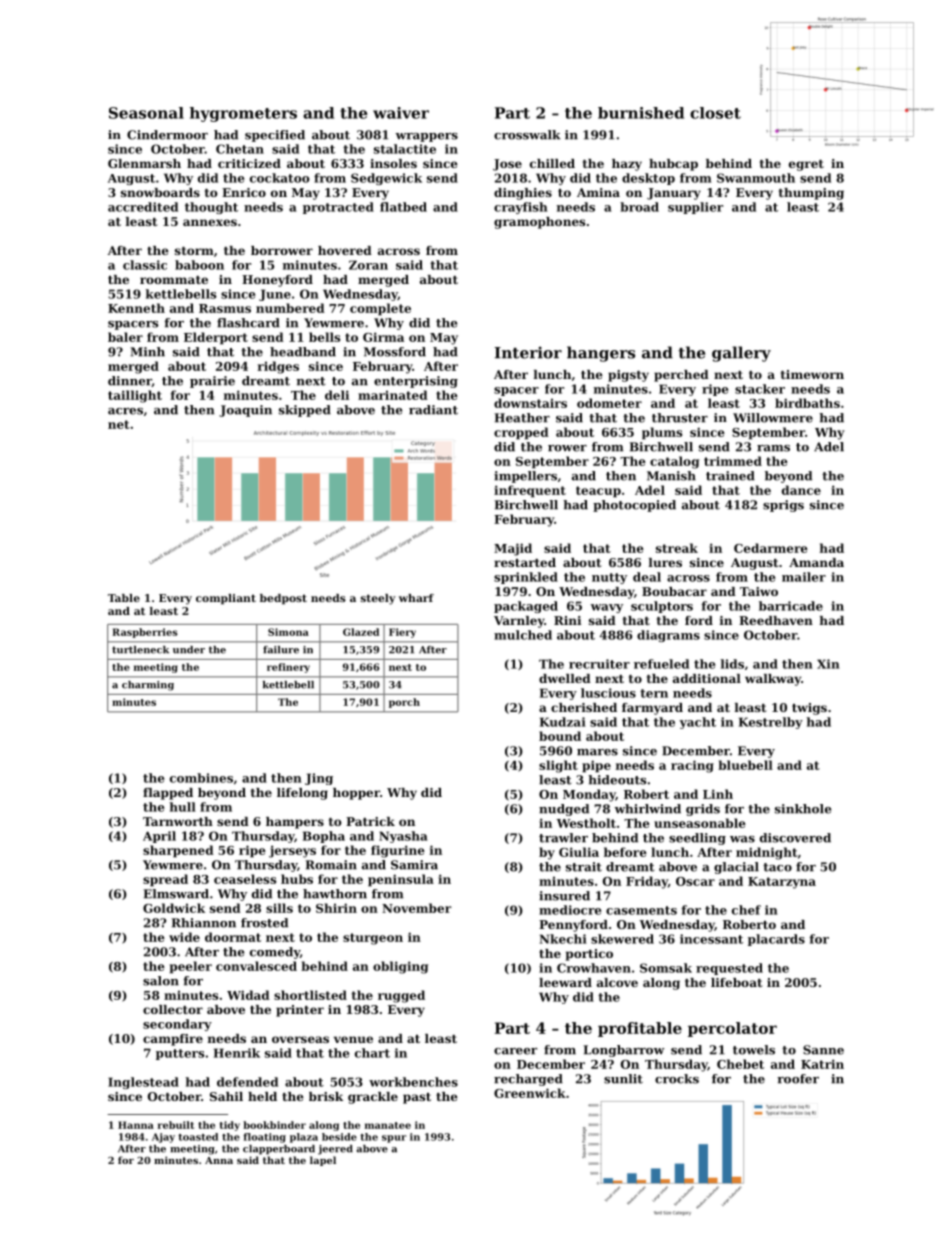 The height and width of the document is (1233, 952). Describe the element at coordinates (414, 865) in the document. I see `Samira` at that location.
